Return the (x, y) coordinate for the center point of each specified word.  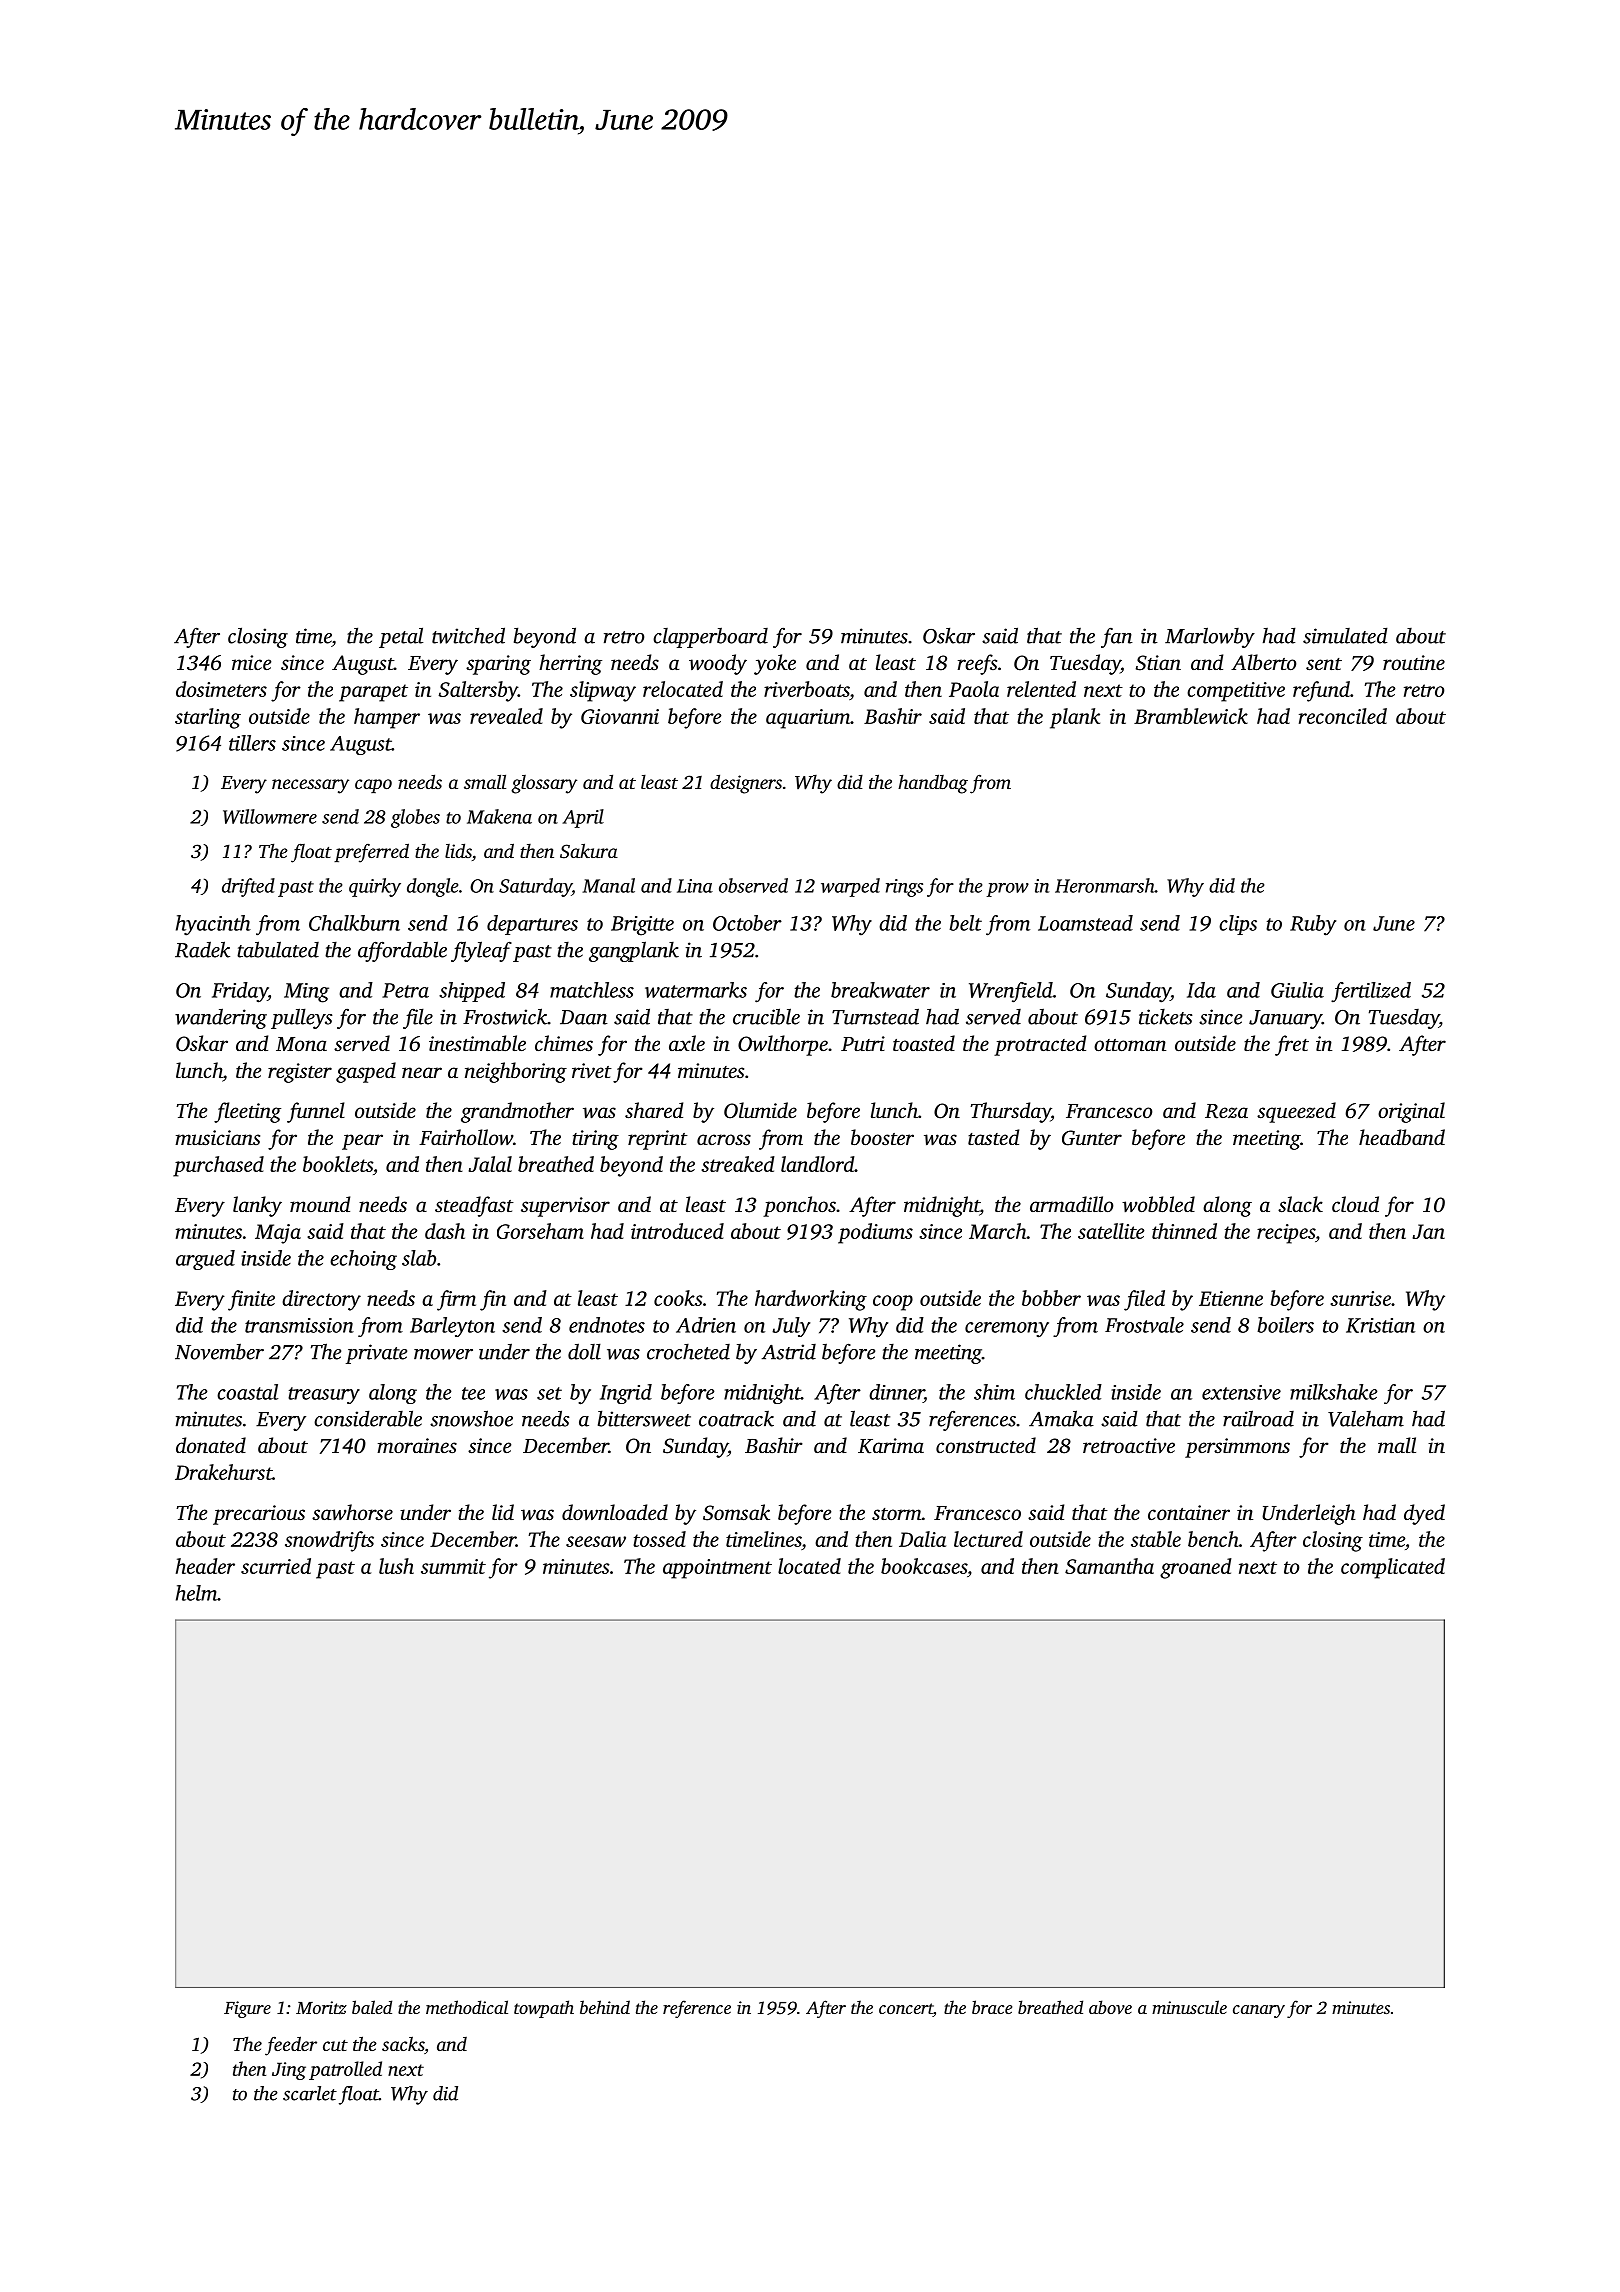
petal (401, 637)
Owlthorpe (783, 1045)
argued (205, 1260)
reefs (977, 664)
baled (372, 2007)
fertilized (1371, 992)
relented (1041, 689)
